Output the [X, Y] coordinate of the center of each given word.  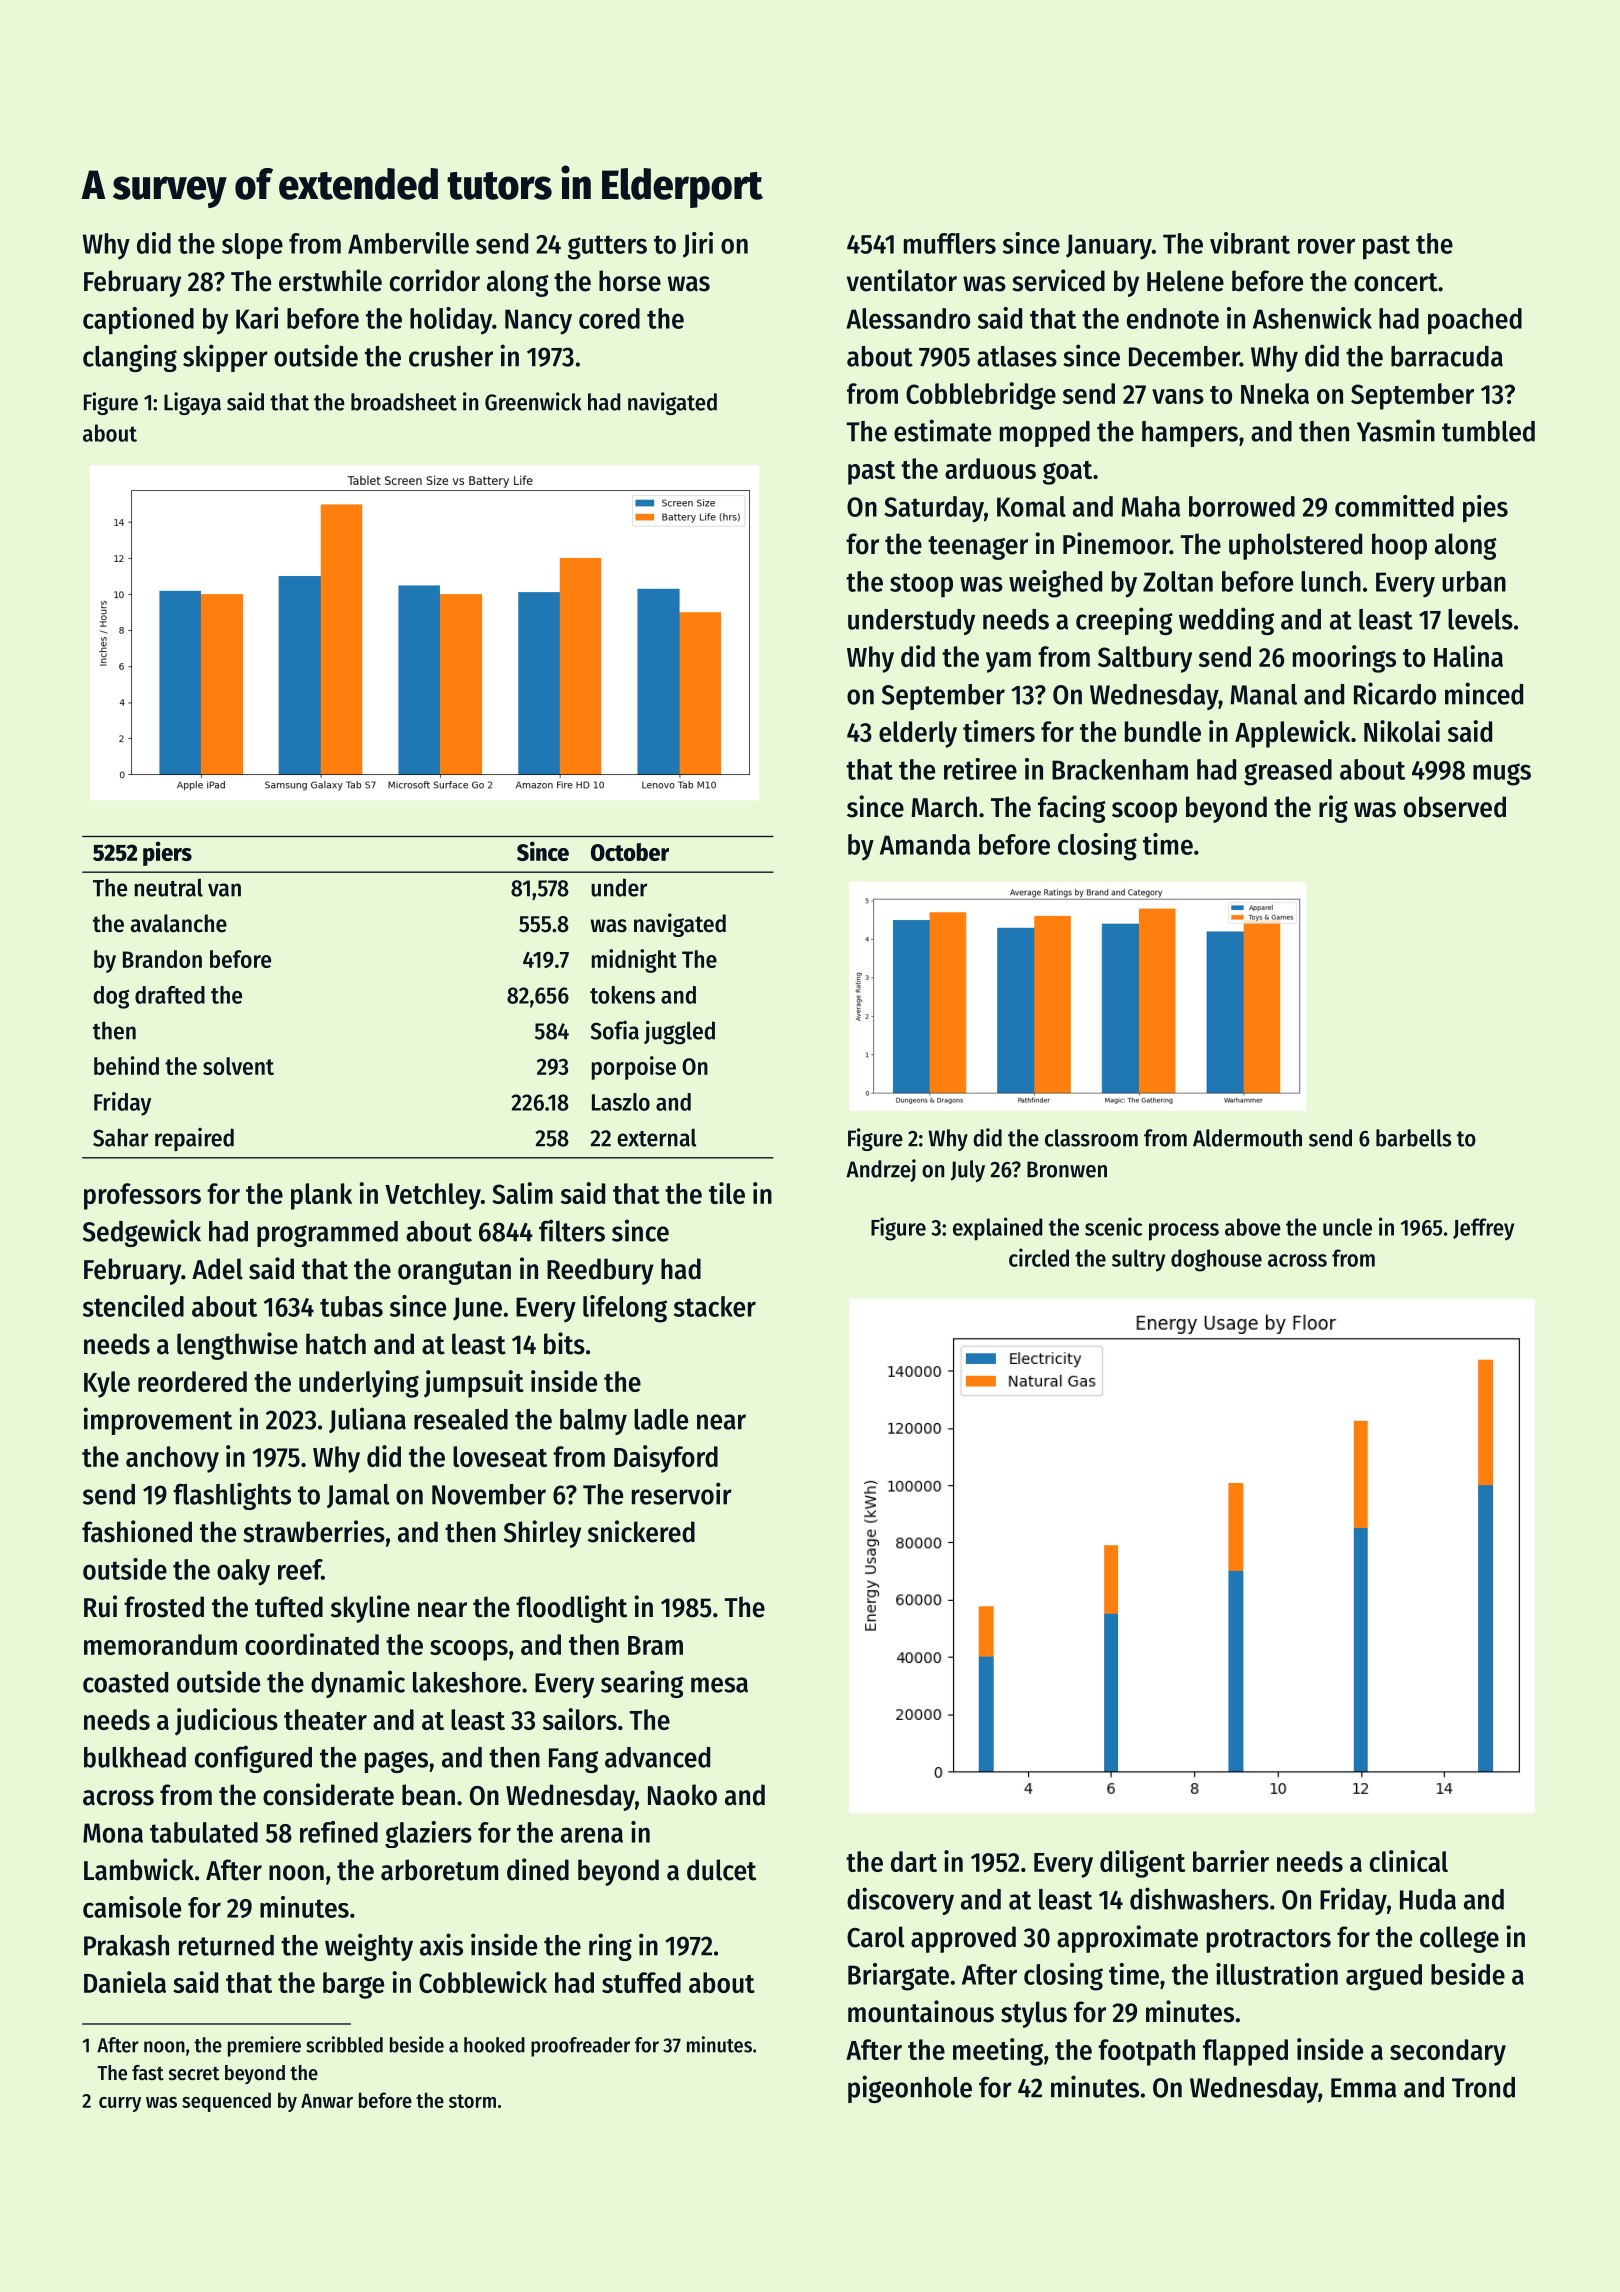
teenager [978, 548]
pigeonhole [910, 2089]
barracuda [1447, 356]
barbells [1413, 1138]
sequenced [226, 2102]
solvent [238, 1066]
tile [727, 1193]
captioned [138, 321]
